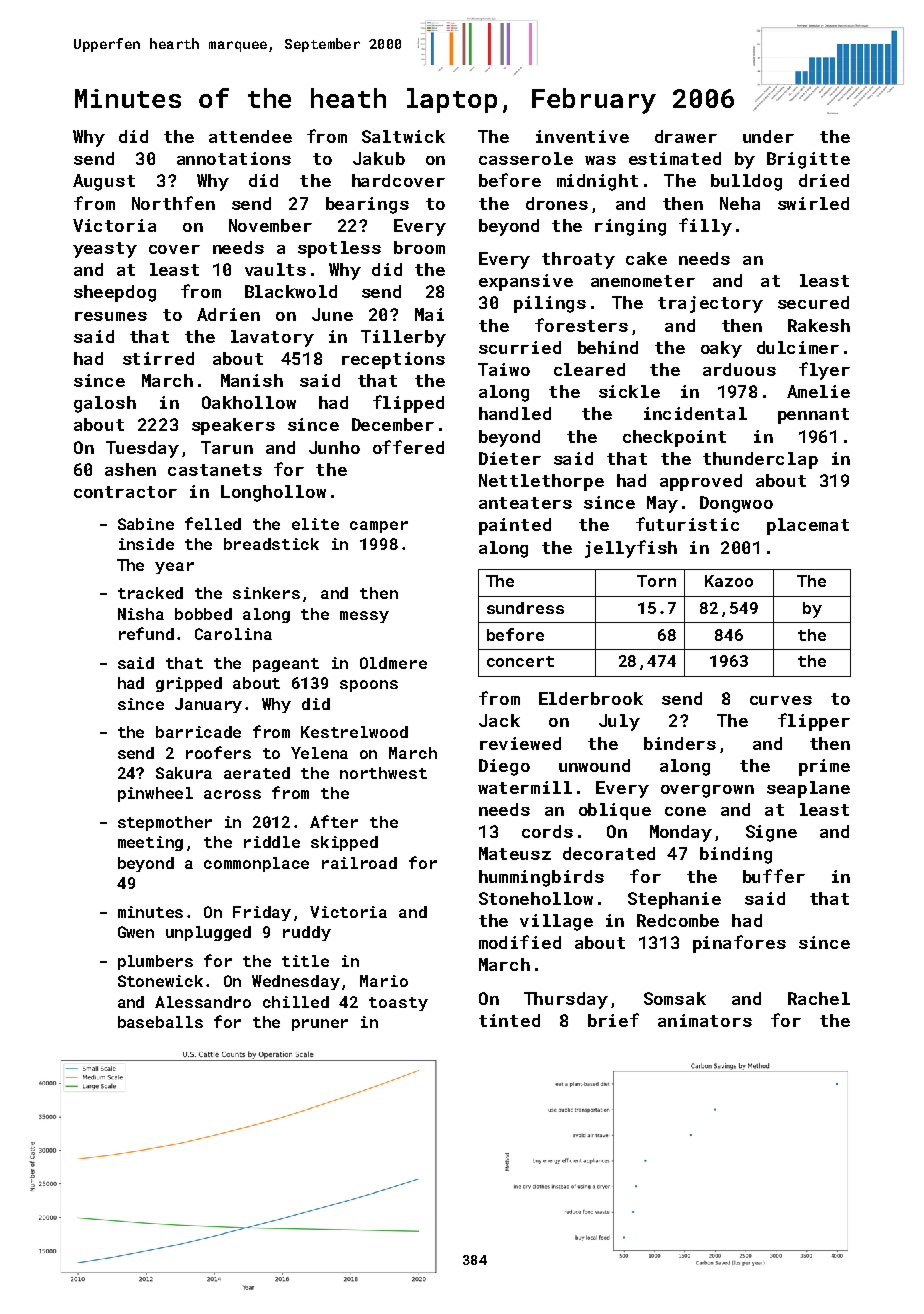  What do you see at coordinates (115, 293) in the page?
I see `sheepdog` at bounding box center [115, 293].
